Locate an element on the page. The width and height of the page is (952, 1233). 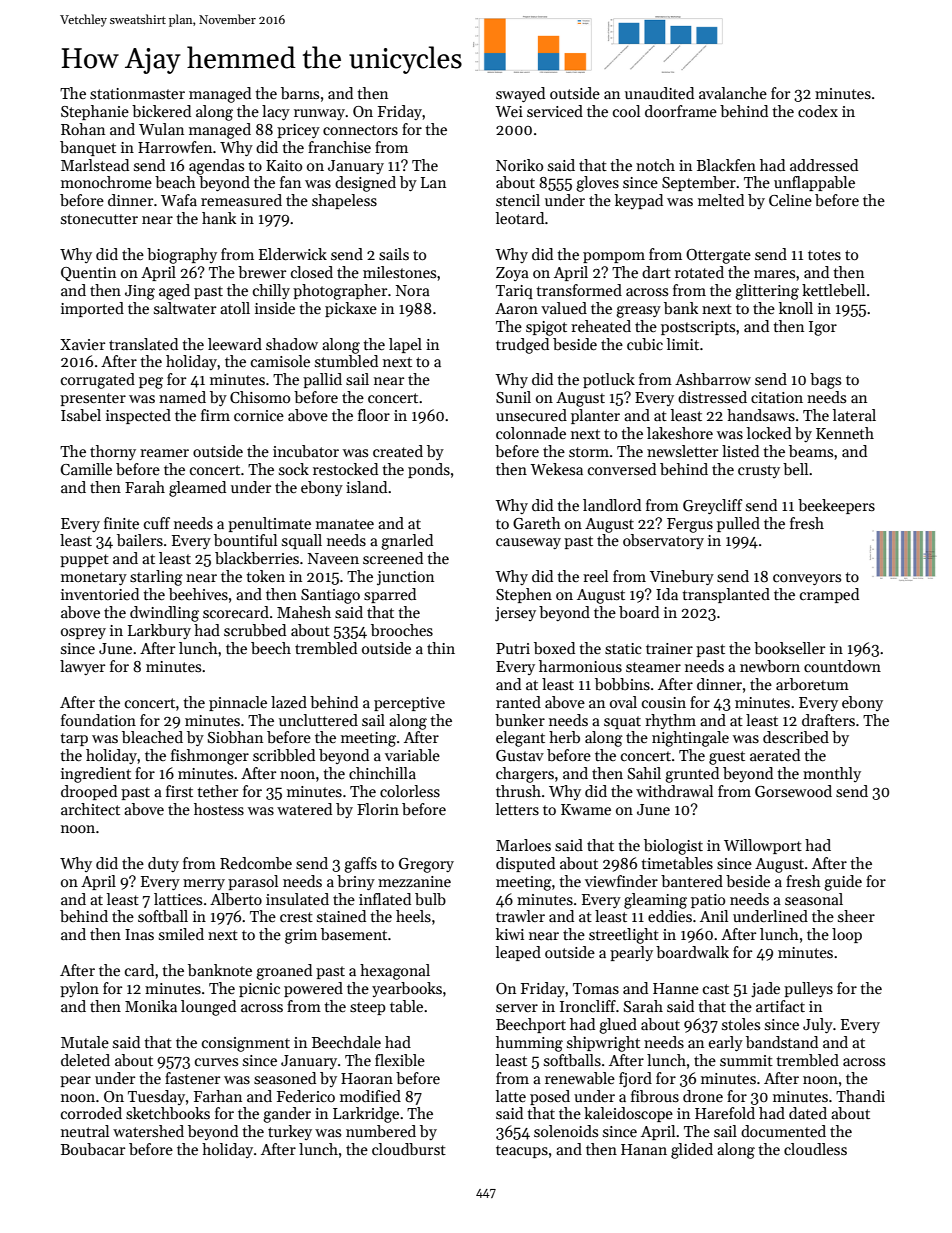
watershed is located at coordinates (148, 1131).
